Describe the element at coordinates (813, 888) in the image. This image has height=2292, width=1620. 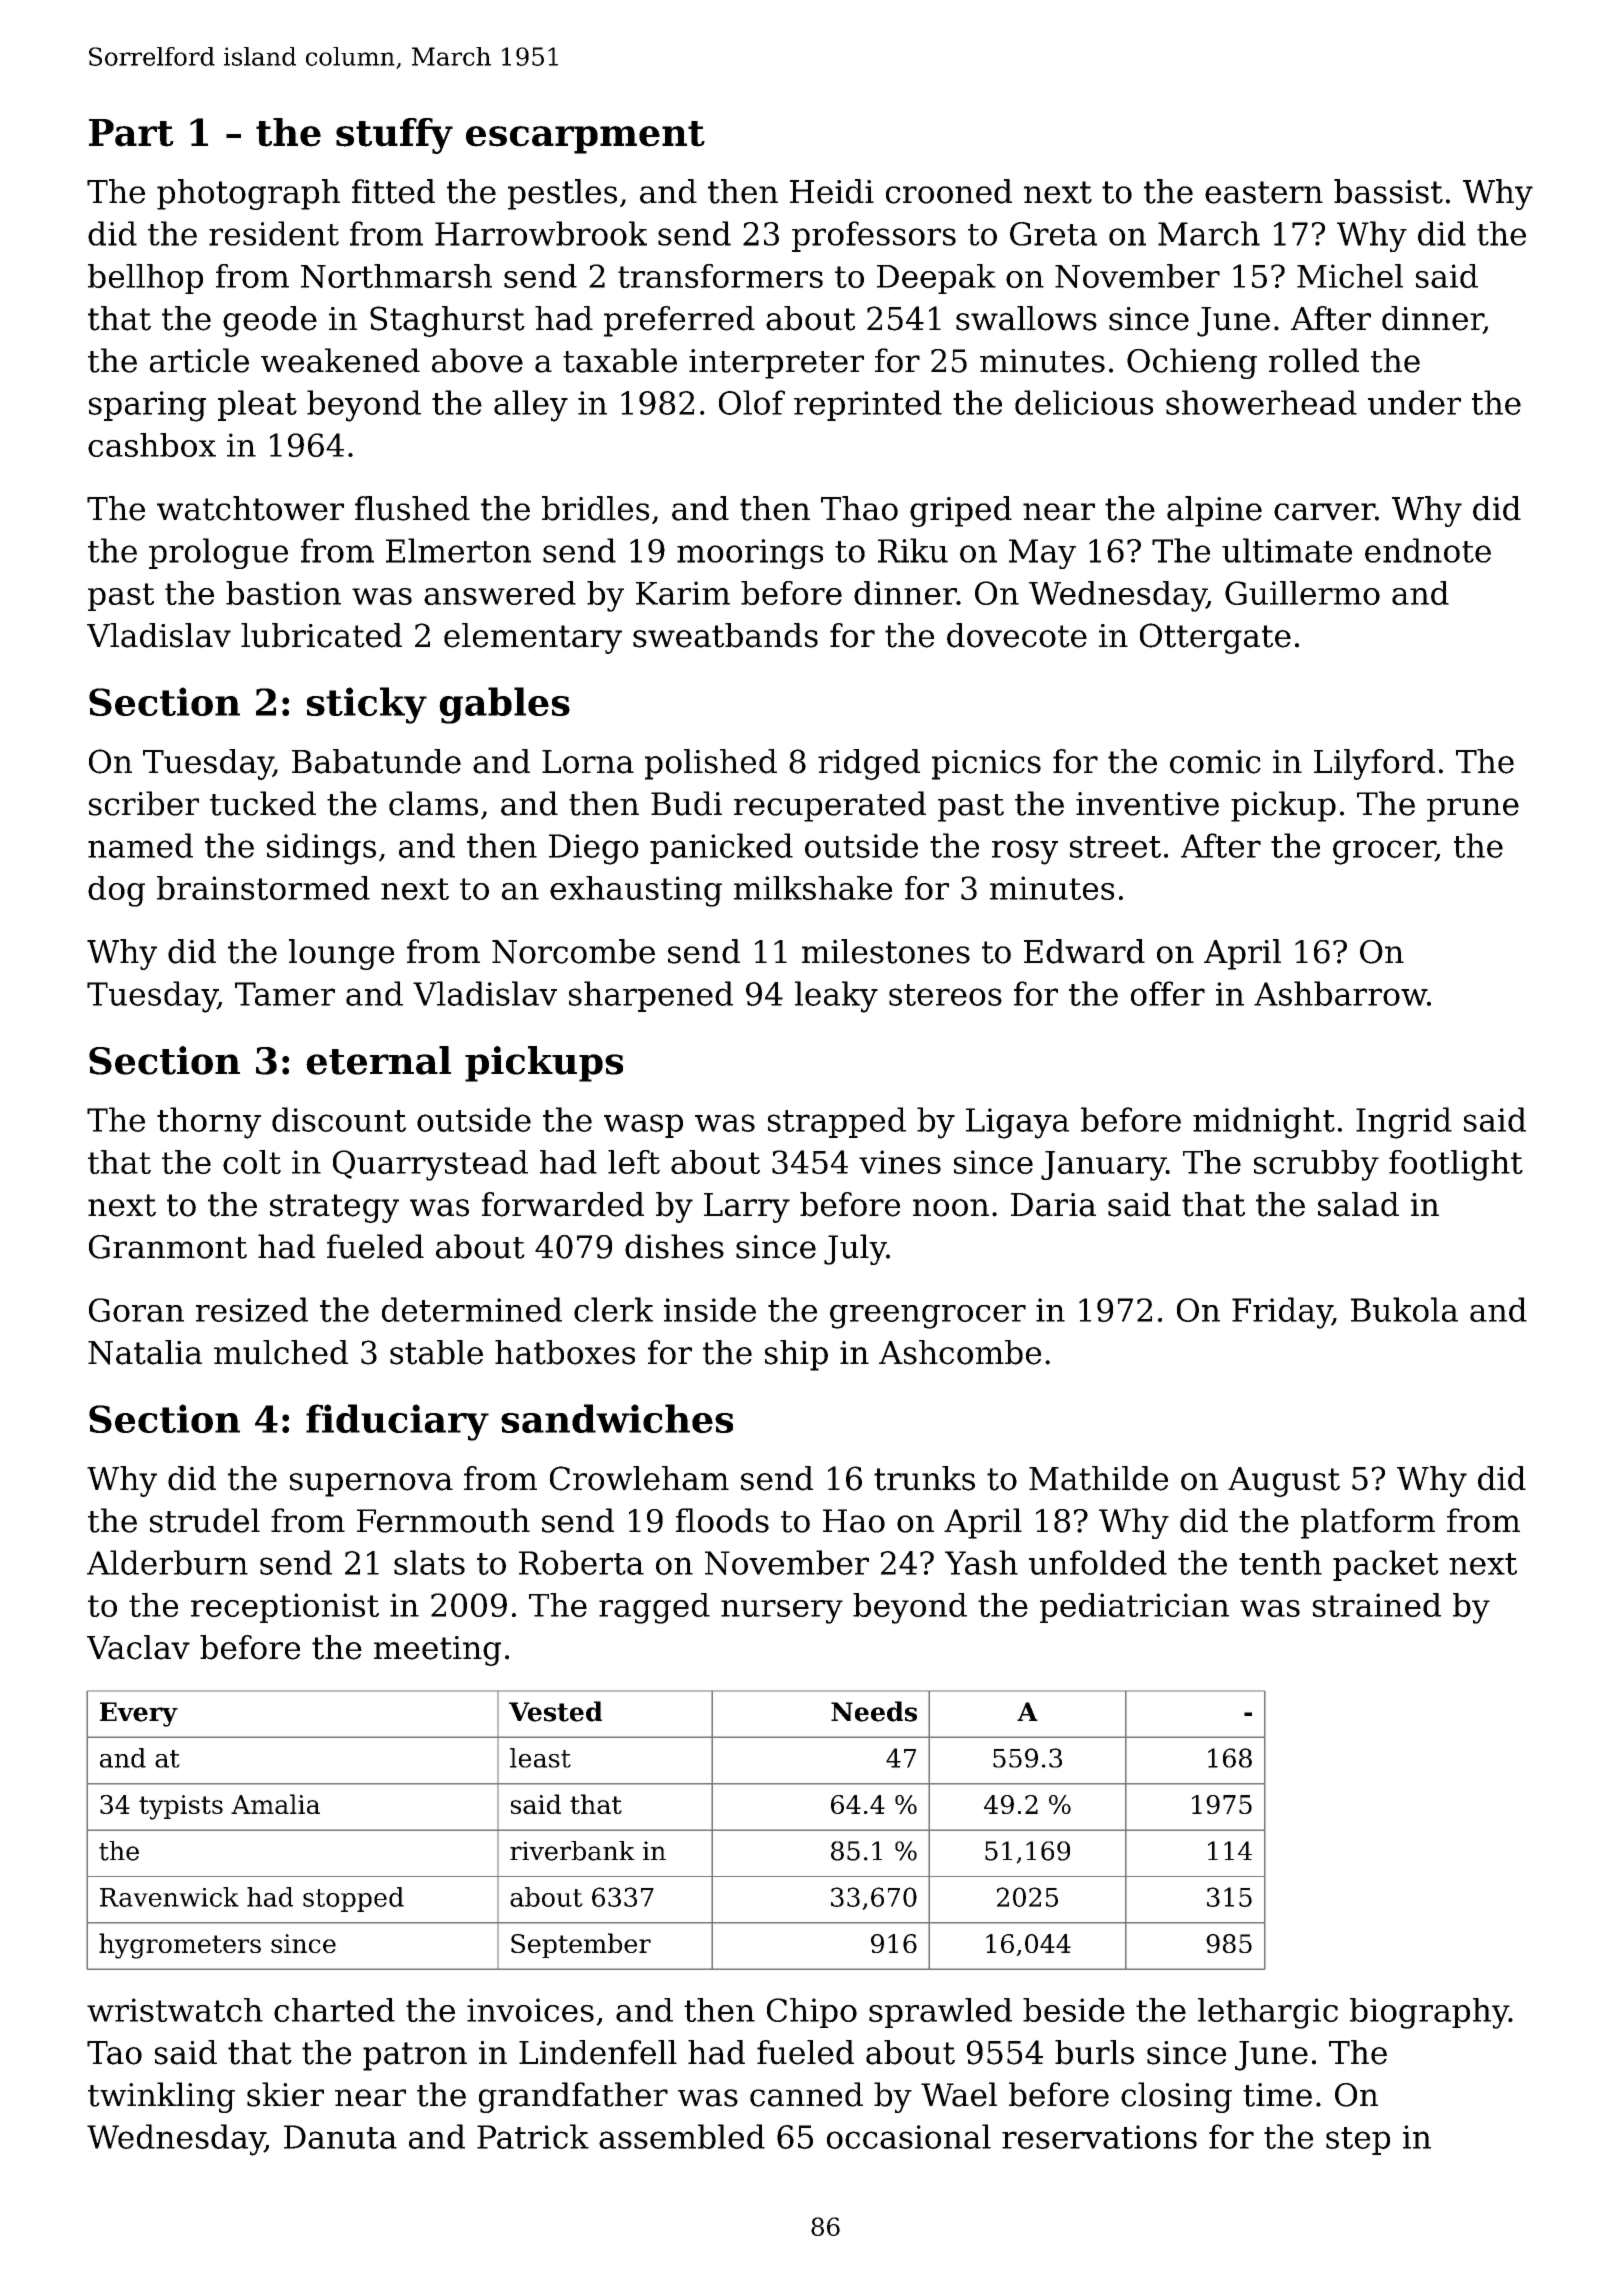
I see `milkshake` at that location.
